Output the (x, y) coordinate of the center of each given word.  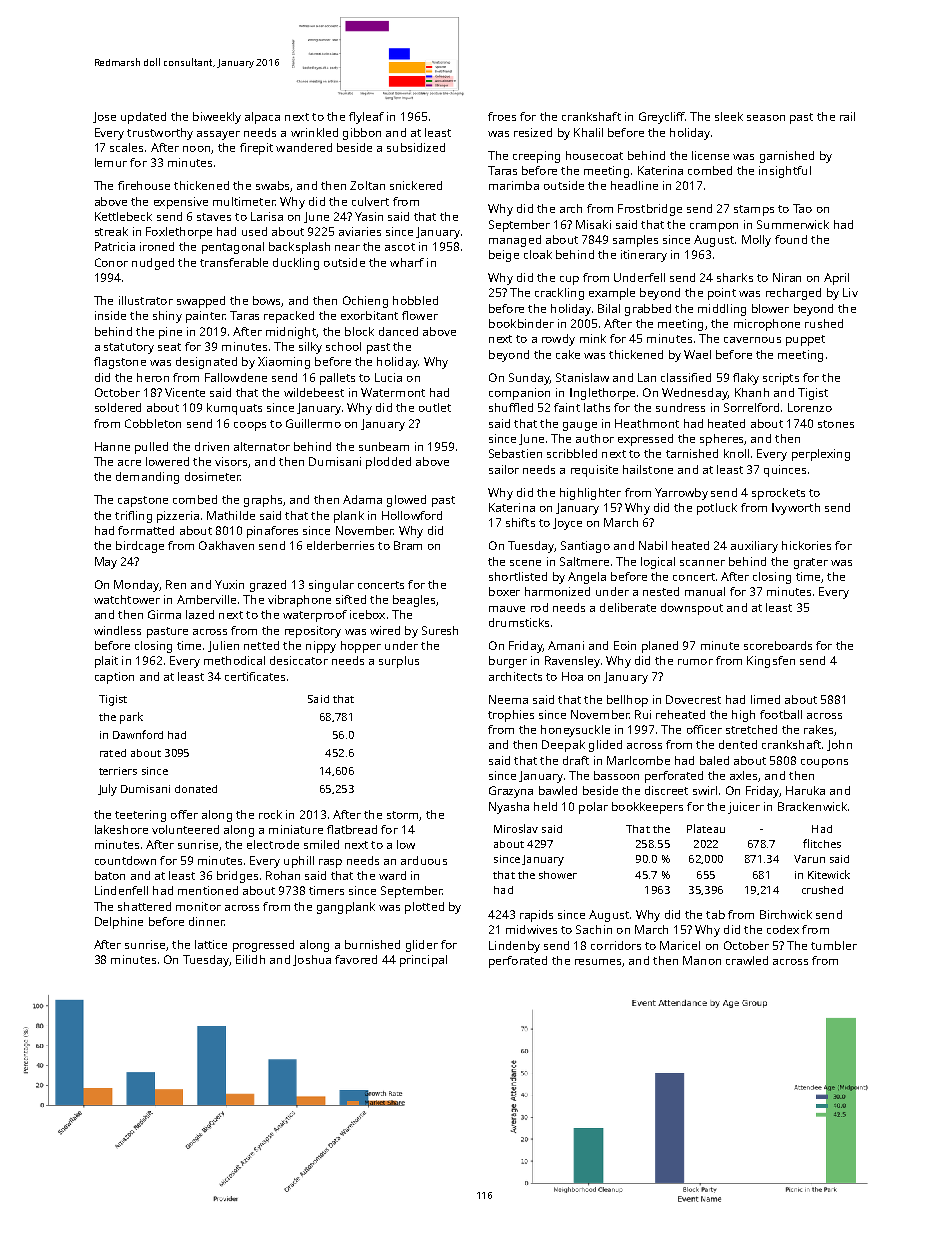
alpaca (262, 118)
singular (331, 586)
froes (502, 116)
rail (847, 116)
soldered (118, 407)
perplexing (821, 455)
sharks (735, 277)
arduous (424, 860)
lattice (211, 944)
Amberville (206, 599)
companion (519, 394)
